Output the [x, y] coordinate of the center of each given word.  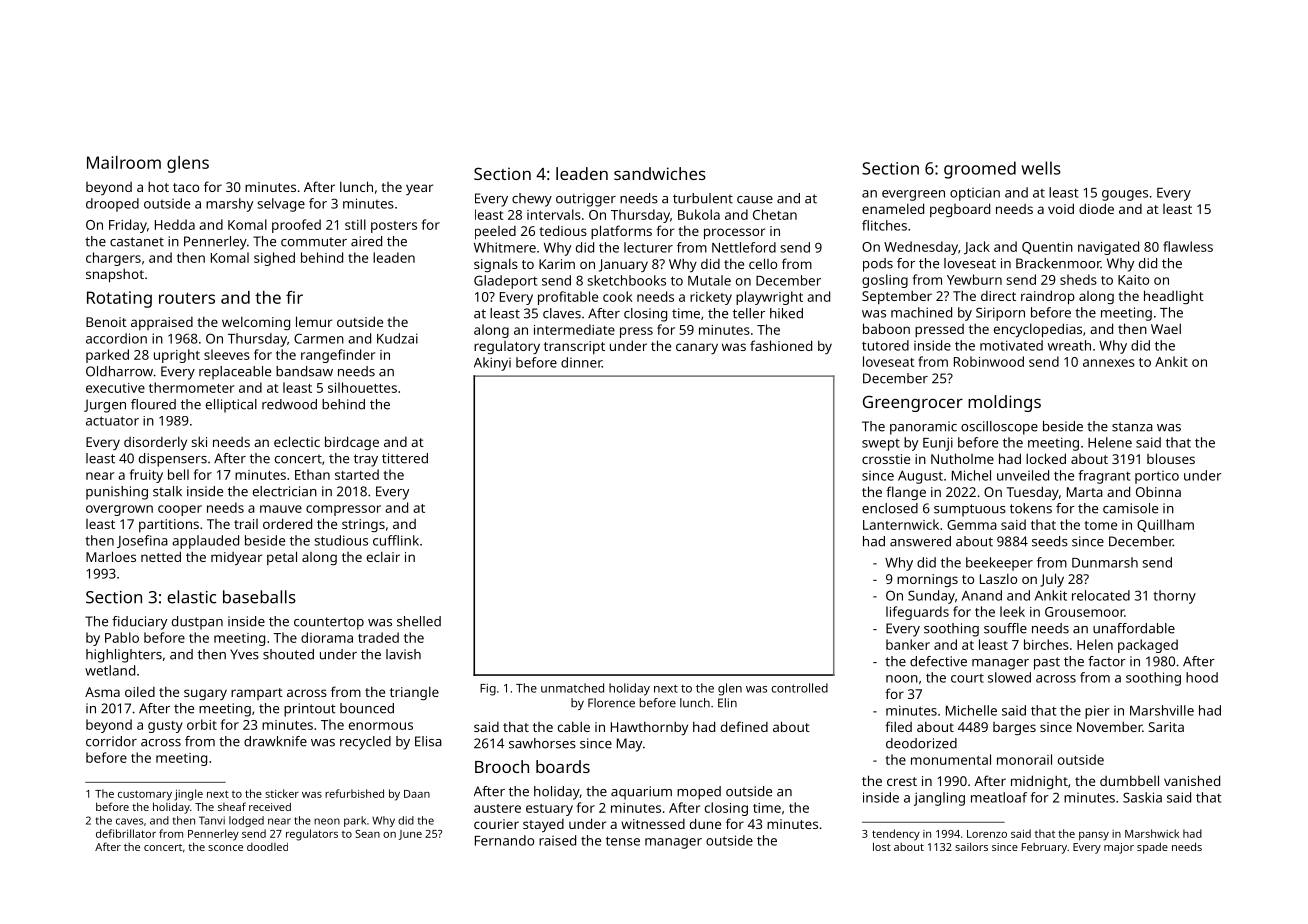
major [1119, 848]
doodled [267, 847]
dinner [581, 362]
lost [882, 846]
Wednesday [921, 248]
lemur [314, 321]
